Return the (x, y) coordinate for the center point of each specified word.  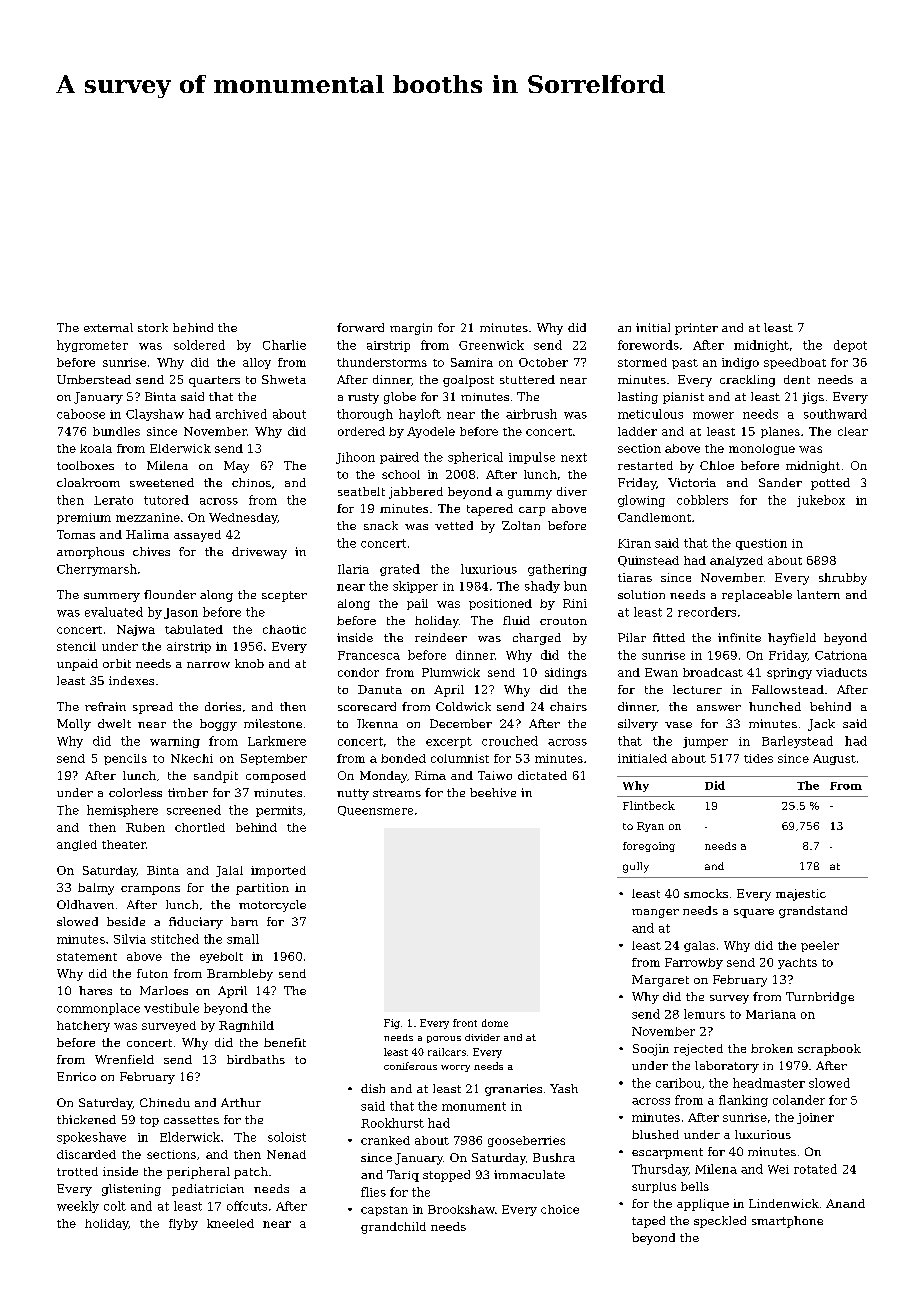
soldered (199, 345)
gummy (530, 494)
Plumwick (451, 672)
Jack (821, 725)
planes (780, 432)
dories (223, 706)
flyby (183, 1224)
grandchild (393, 1228)
